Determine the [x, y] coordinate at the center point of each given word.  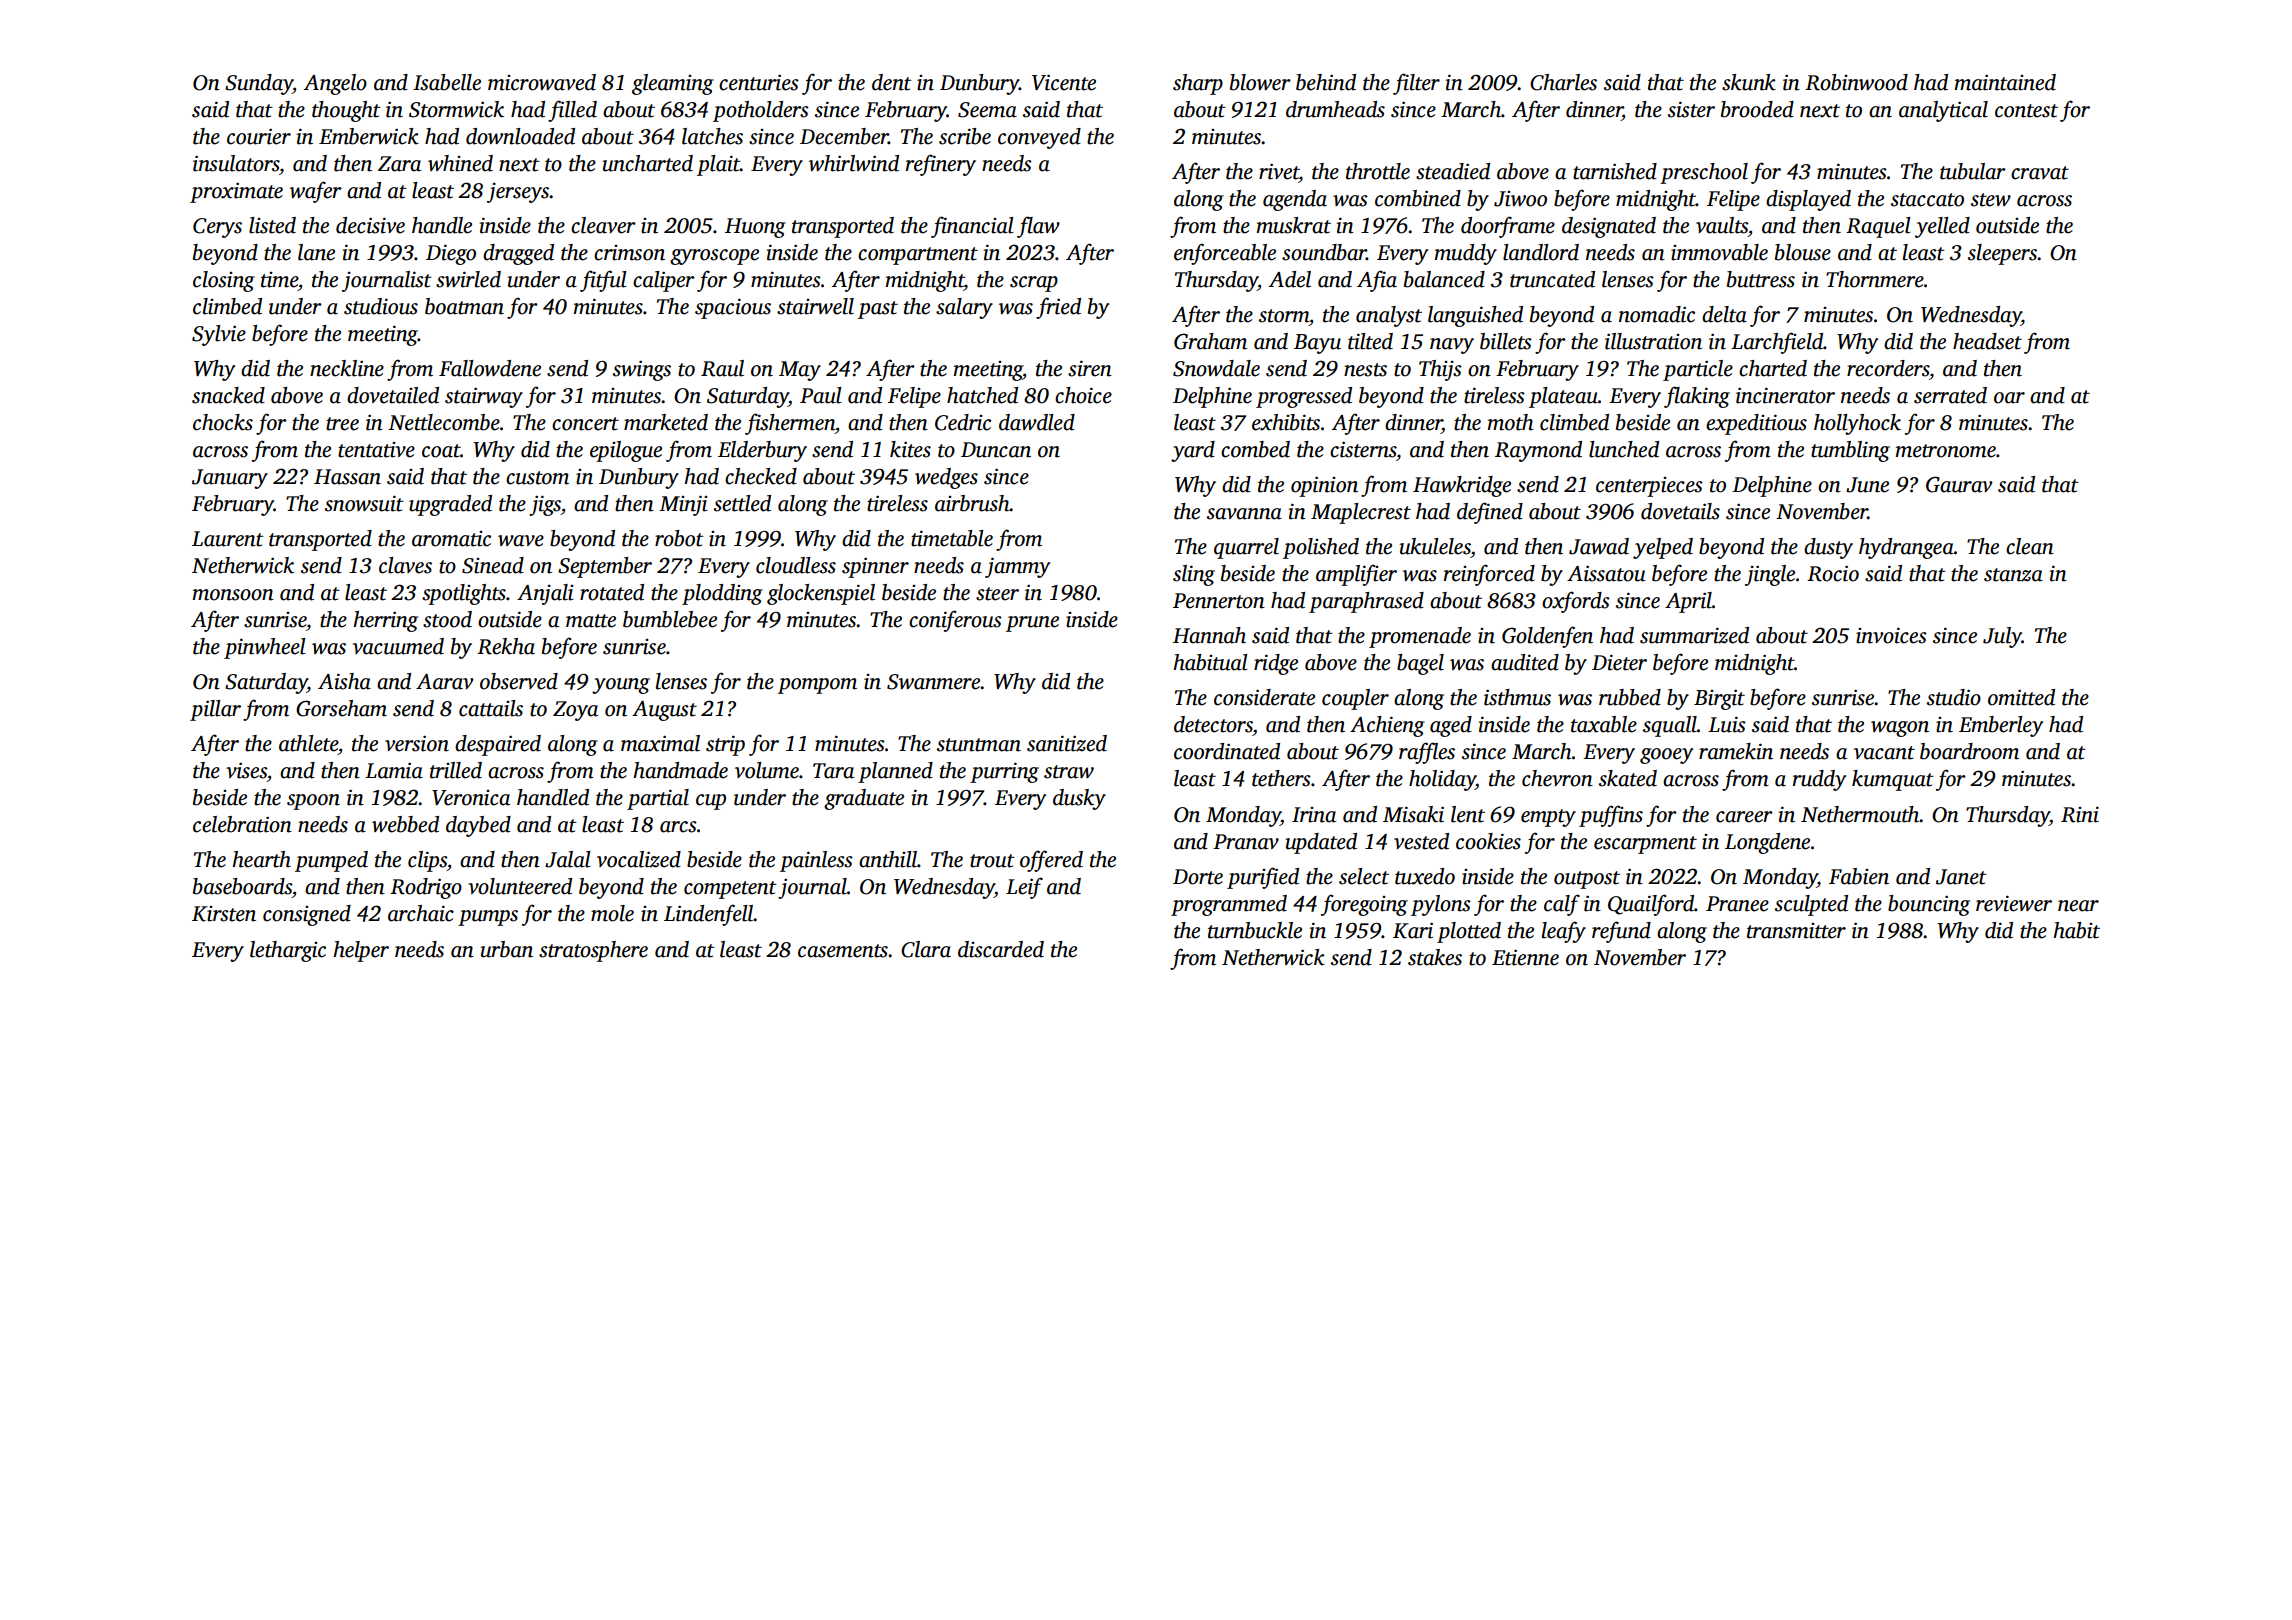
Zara [399, 164]
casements [843, 951]
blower [1260, 82]
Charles [1563, 82]
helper [361, 951]
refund [1621, 932]
